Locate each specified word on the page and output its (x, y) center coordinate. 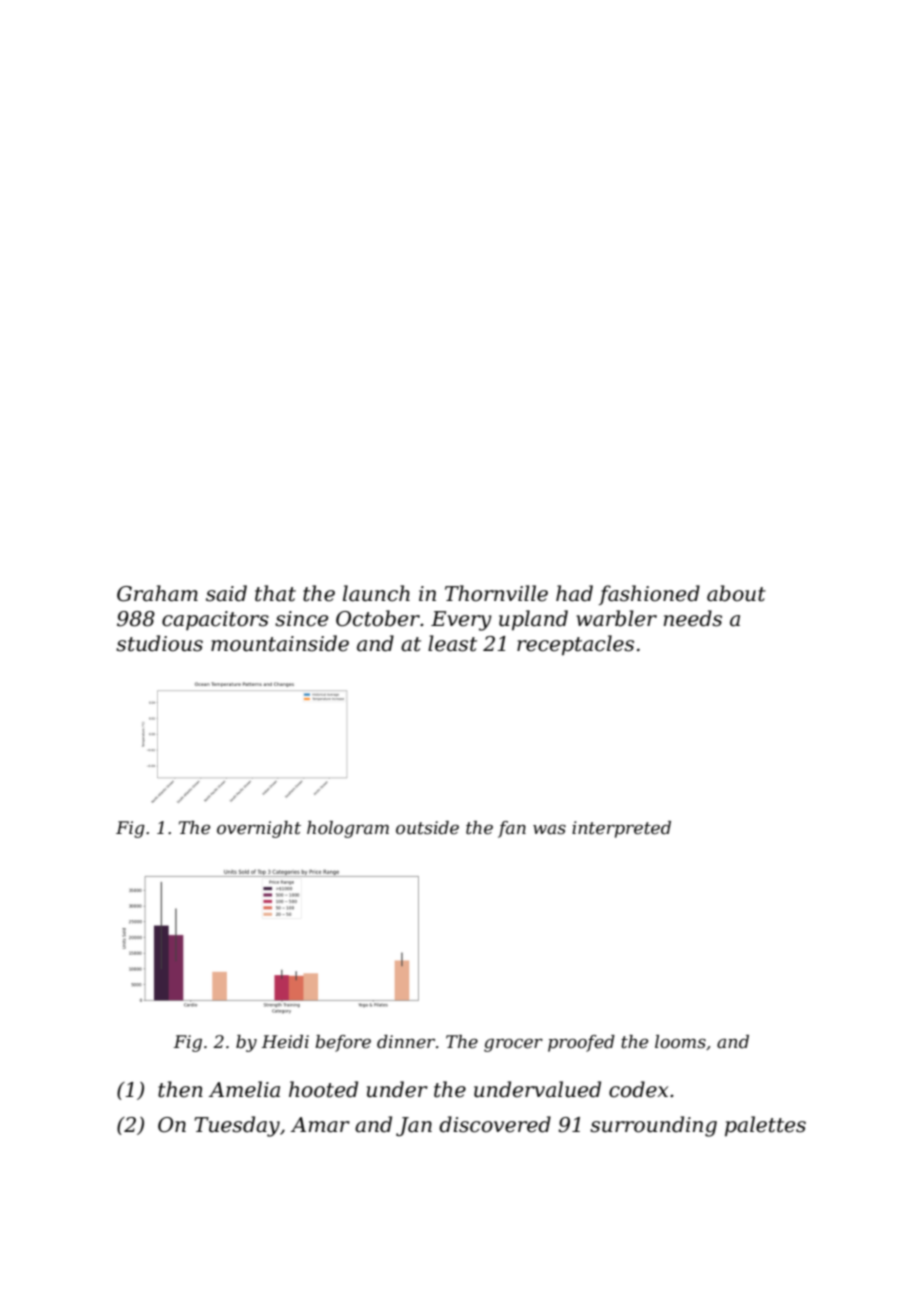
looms (680, 1041)
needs (693, 618)
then (180, 1089)
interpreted (621, 829)
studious (159, 643)
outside (427, 828)
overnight (259, 829)
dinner (406, 1042)
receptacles (575, 645)
